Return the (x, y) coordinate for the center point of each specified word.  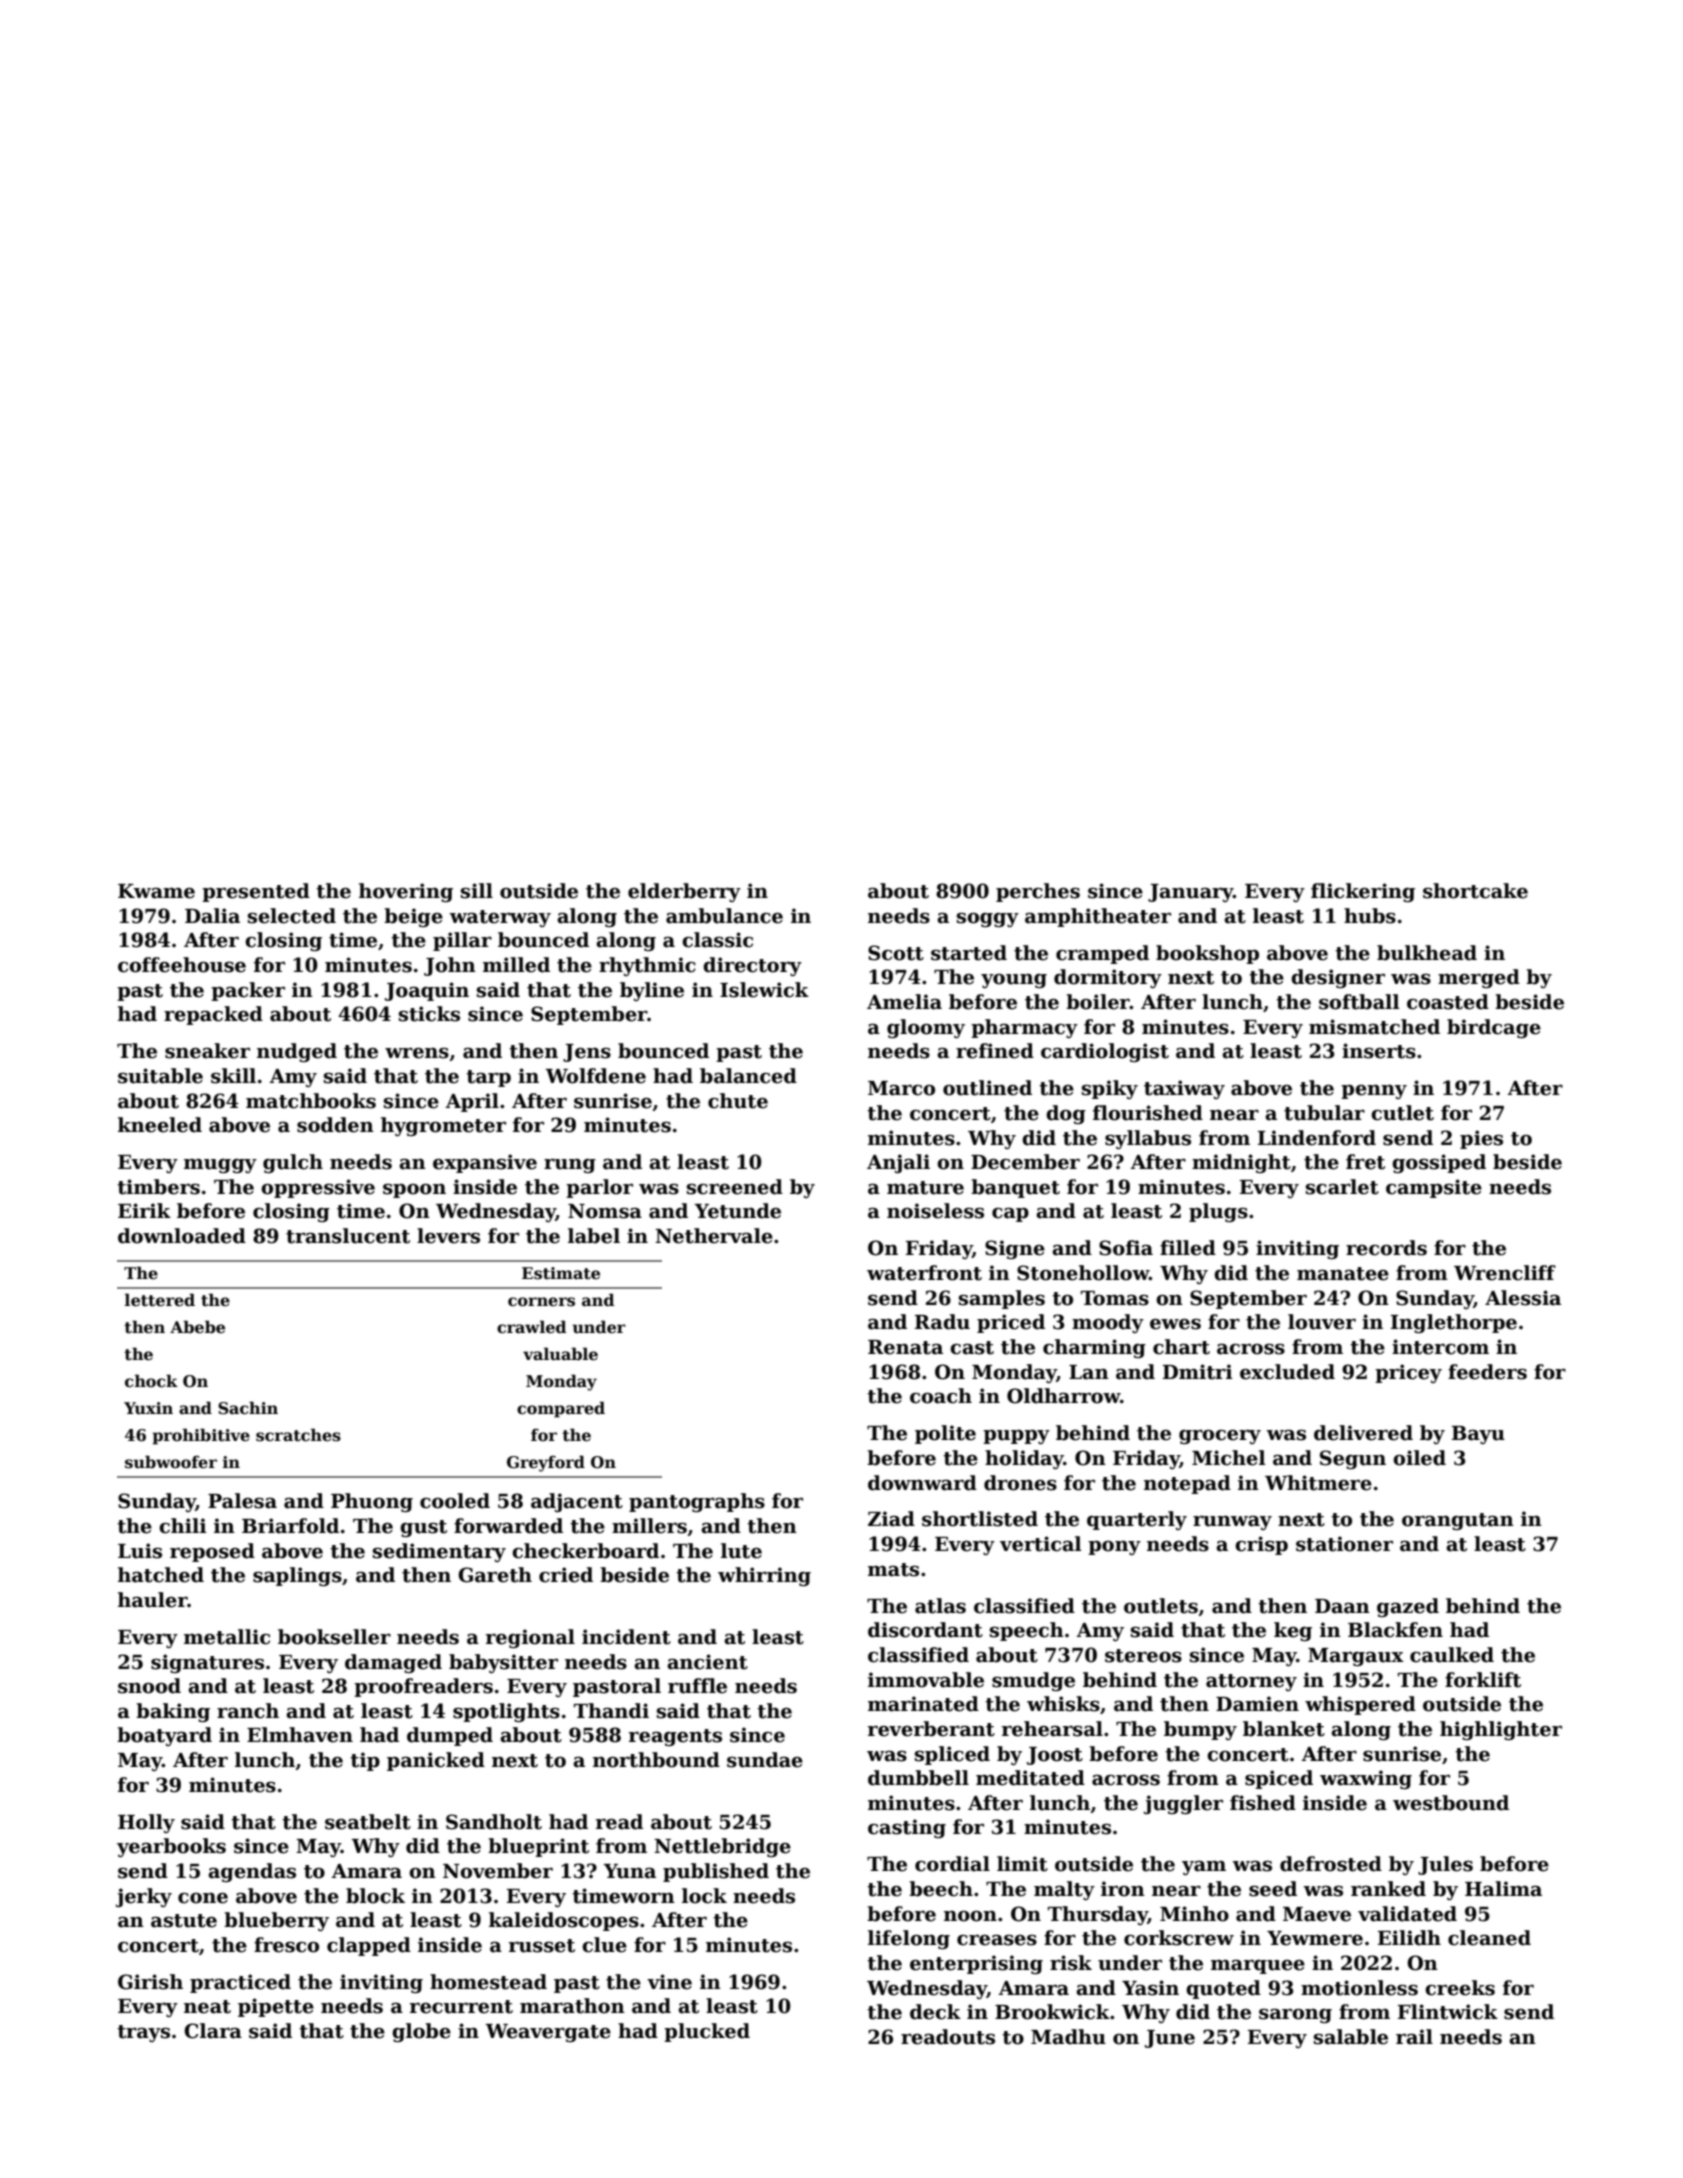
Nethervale (714, 1236)
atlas (940, 1606)
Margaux (1356, 1657)
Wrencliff (1505, 1273)
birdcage (1494, 1028)
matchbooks (311, 1101)
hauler (153, 1600)
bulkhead (1427, 953)
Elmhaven (300, 1735)
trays (143, 2033)
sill (477, 891)
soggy (988, 920)
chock (151, 1381)
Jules (1445, 1865)
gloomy (926, 1028)
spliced (952, 1755)
